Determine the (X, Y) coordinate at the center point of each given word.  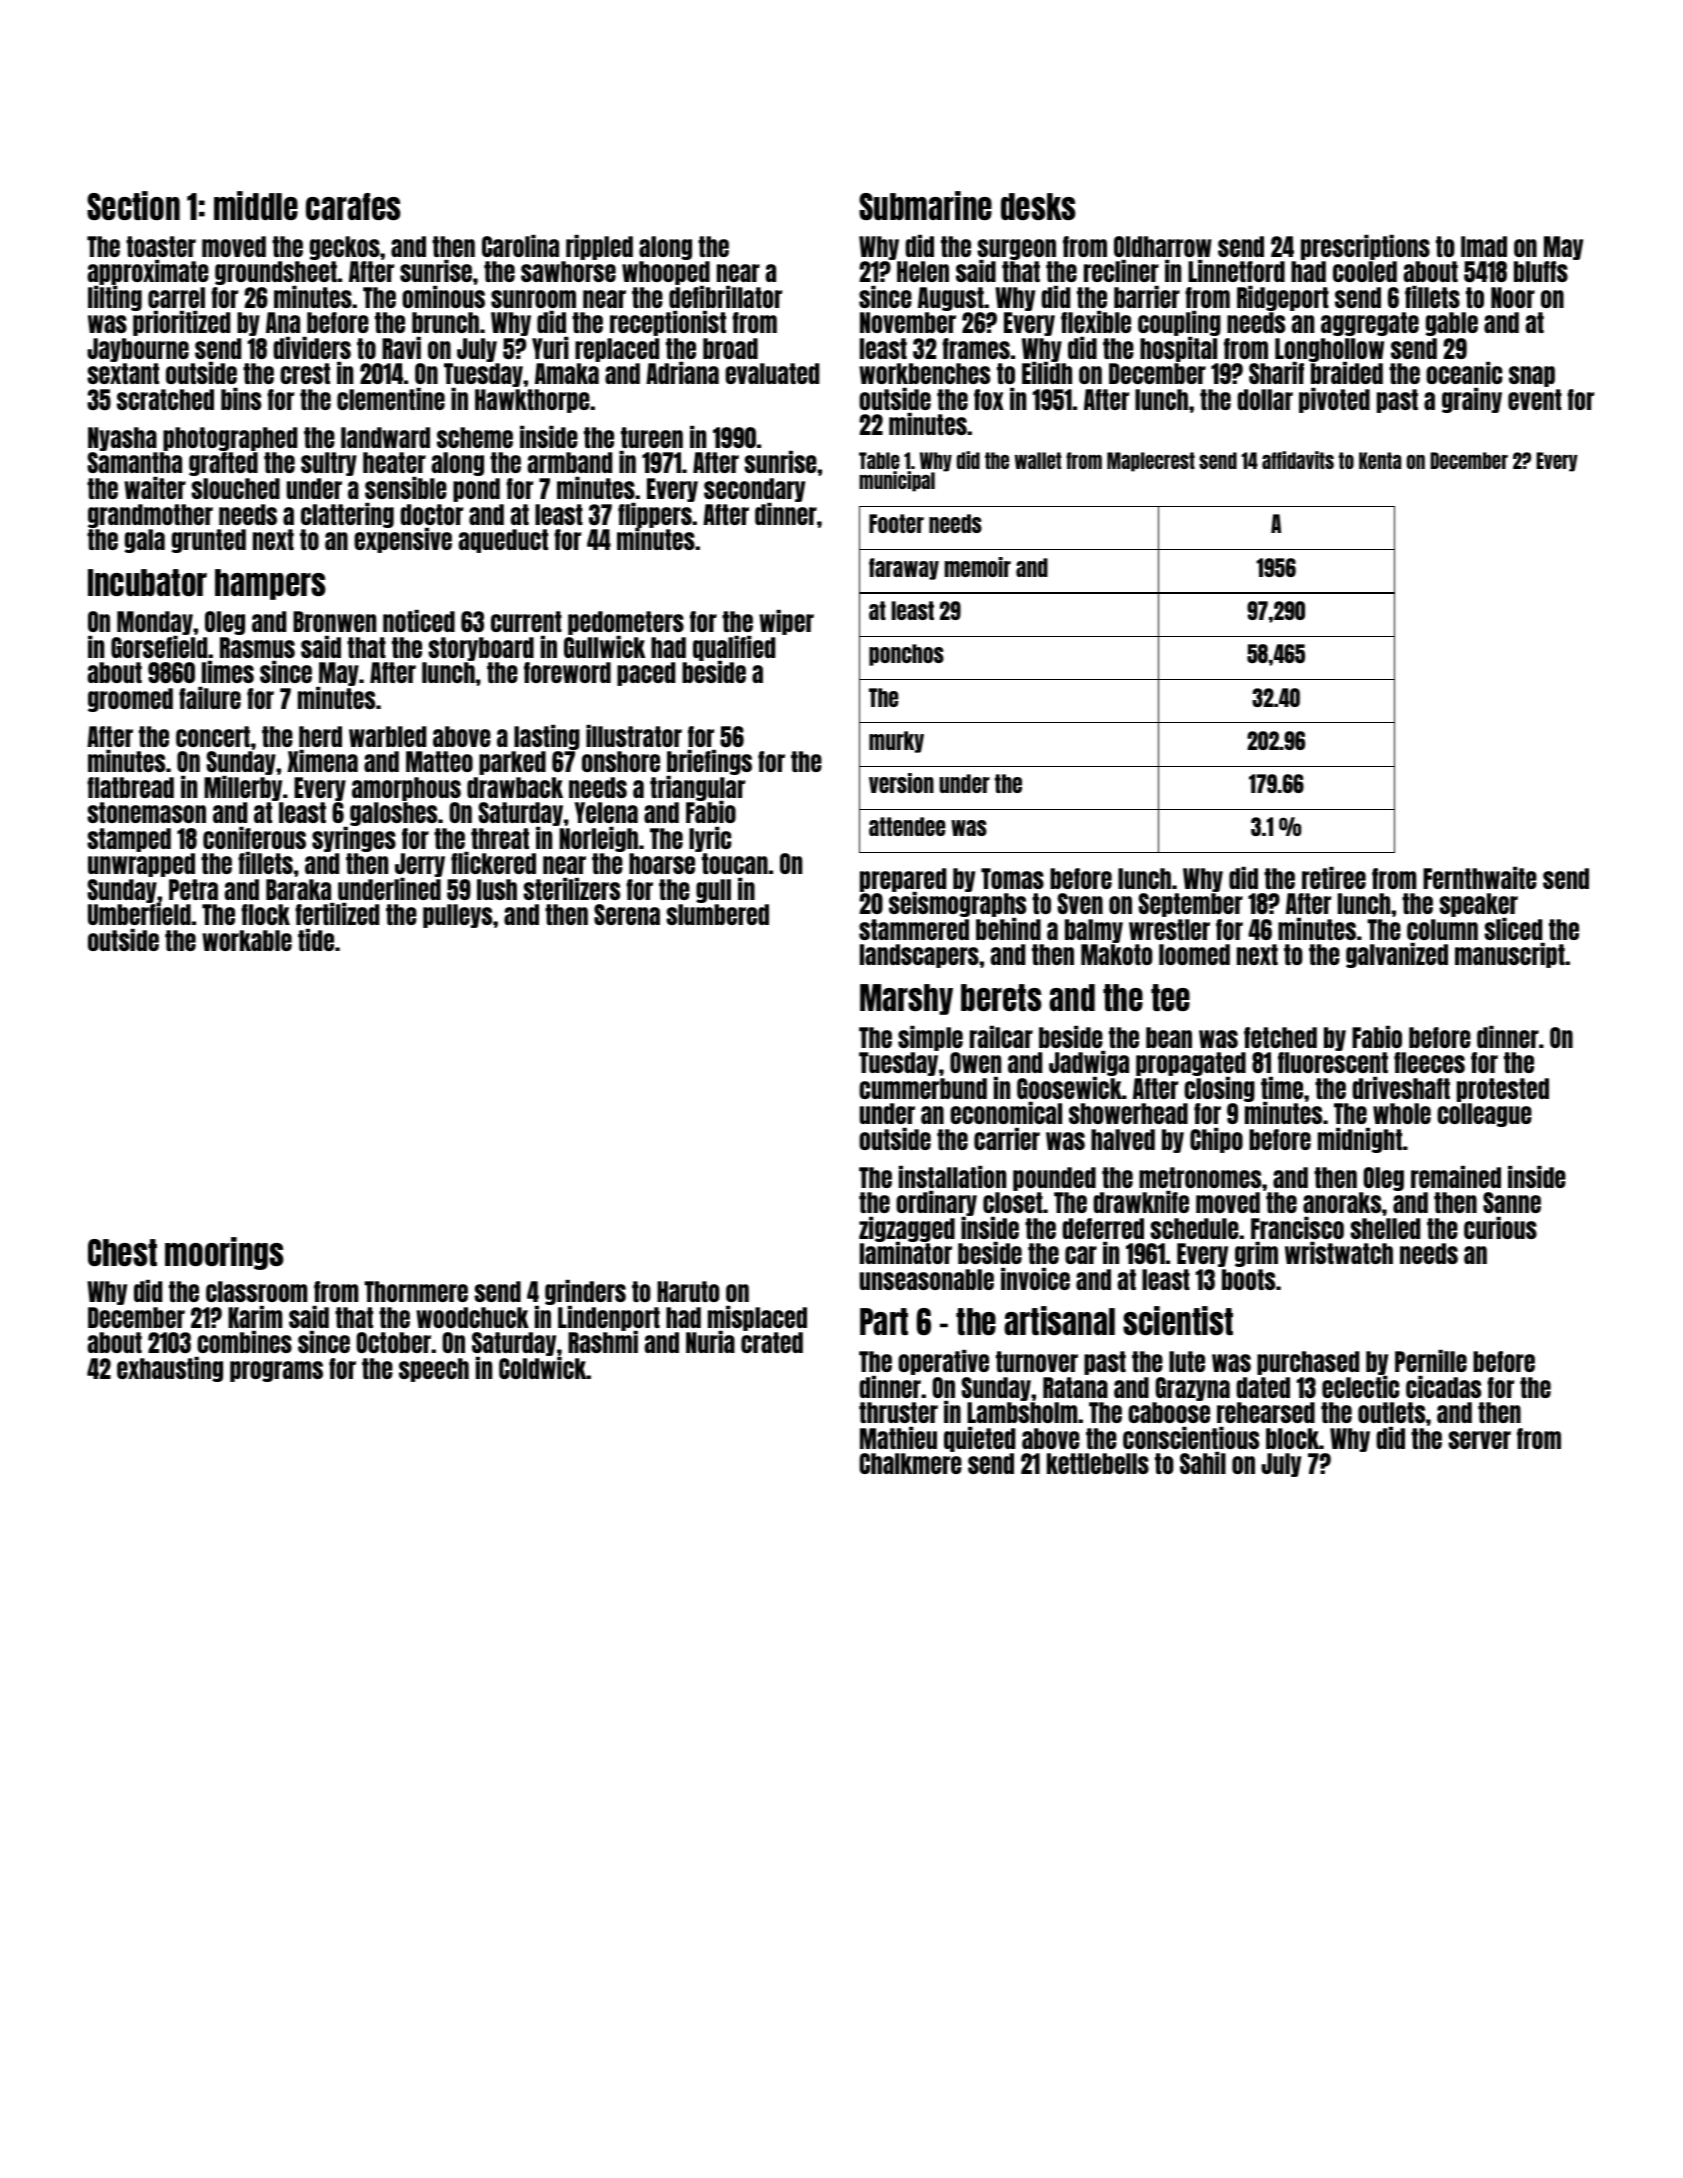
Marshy (906, 999)
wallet (1038, 460)
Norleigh (598, 839)
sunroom (533, 299)
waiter (155, 488)
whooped (666, 273)
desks (1038, 206)
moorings (224, 1253)
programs (276, 1371)
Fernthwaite (1480, 878)
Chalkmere (910, 1463)
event (1535, 399)
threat (500, 838)
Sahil (1203, 1463)
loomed (1194, 954)
